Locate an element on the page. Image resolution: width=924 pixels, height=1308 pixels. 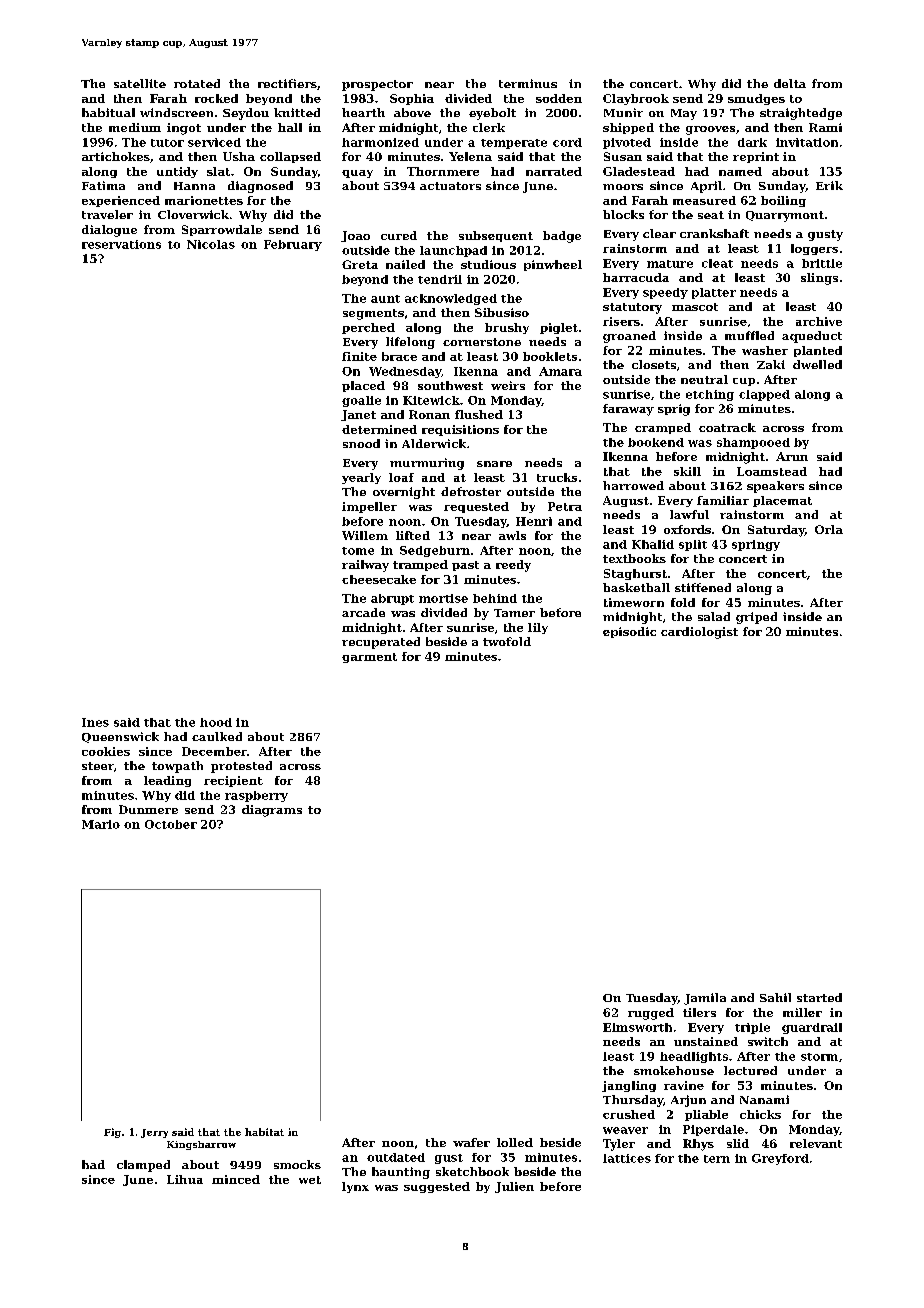
untidy is located at coordinates (177, 172).
